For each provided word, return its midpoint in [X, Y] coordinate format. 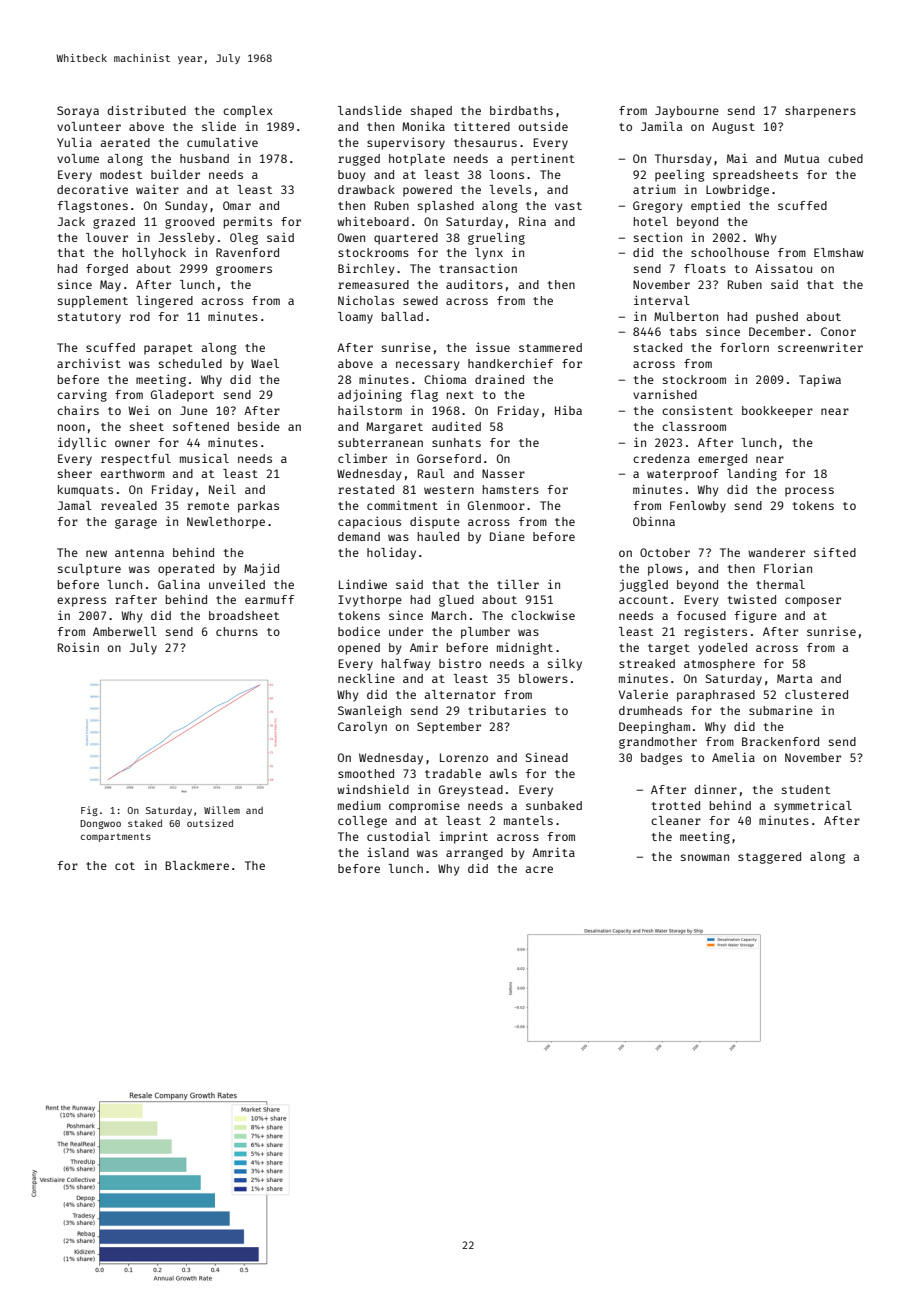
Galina [179, 584]
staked [145, 823]
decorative [92, 189]
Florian [788, 568]
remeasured [373, 284]
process [809, 492]
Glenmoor [496, 505]
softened [201, 426]
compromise [424, 807]
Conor [838, 331]
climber [362, 458]
